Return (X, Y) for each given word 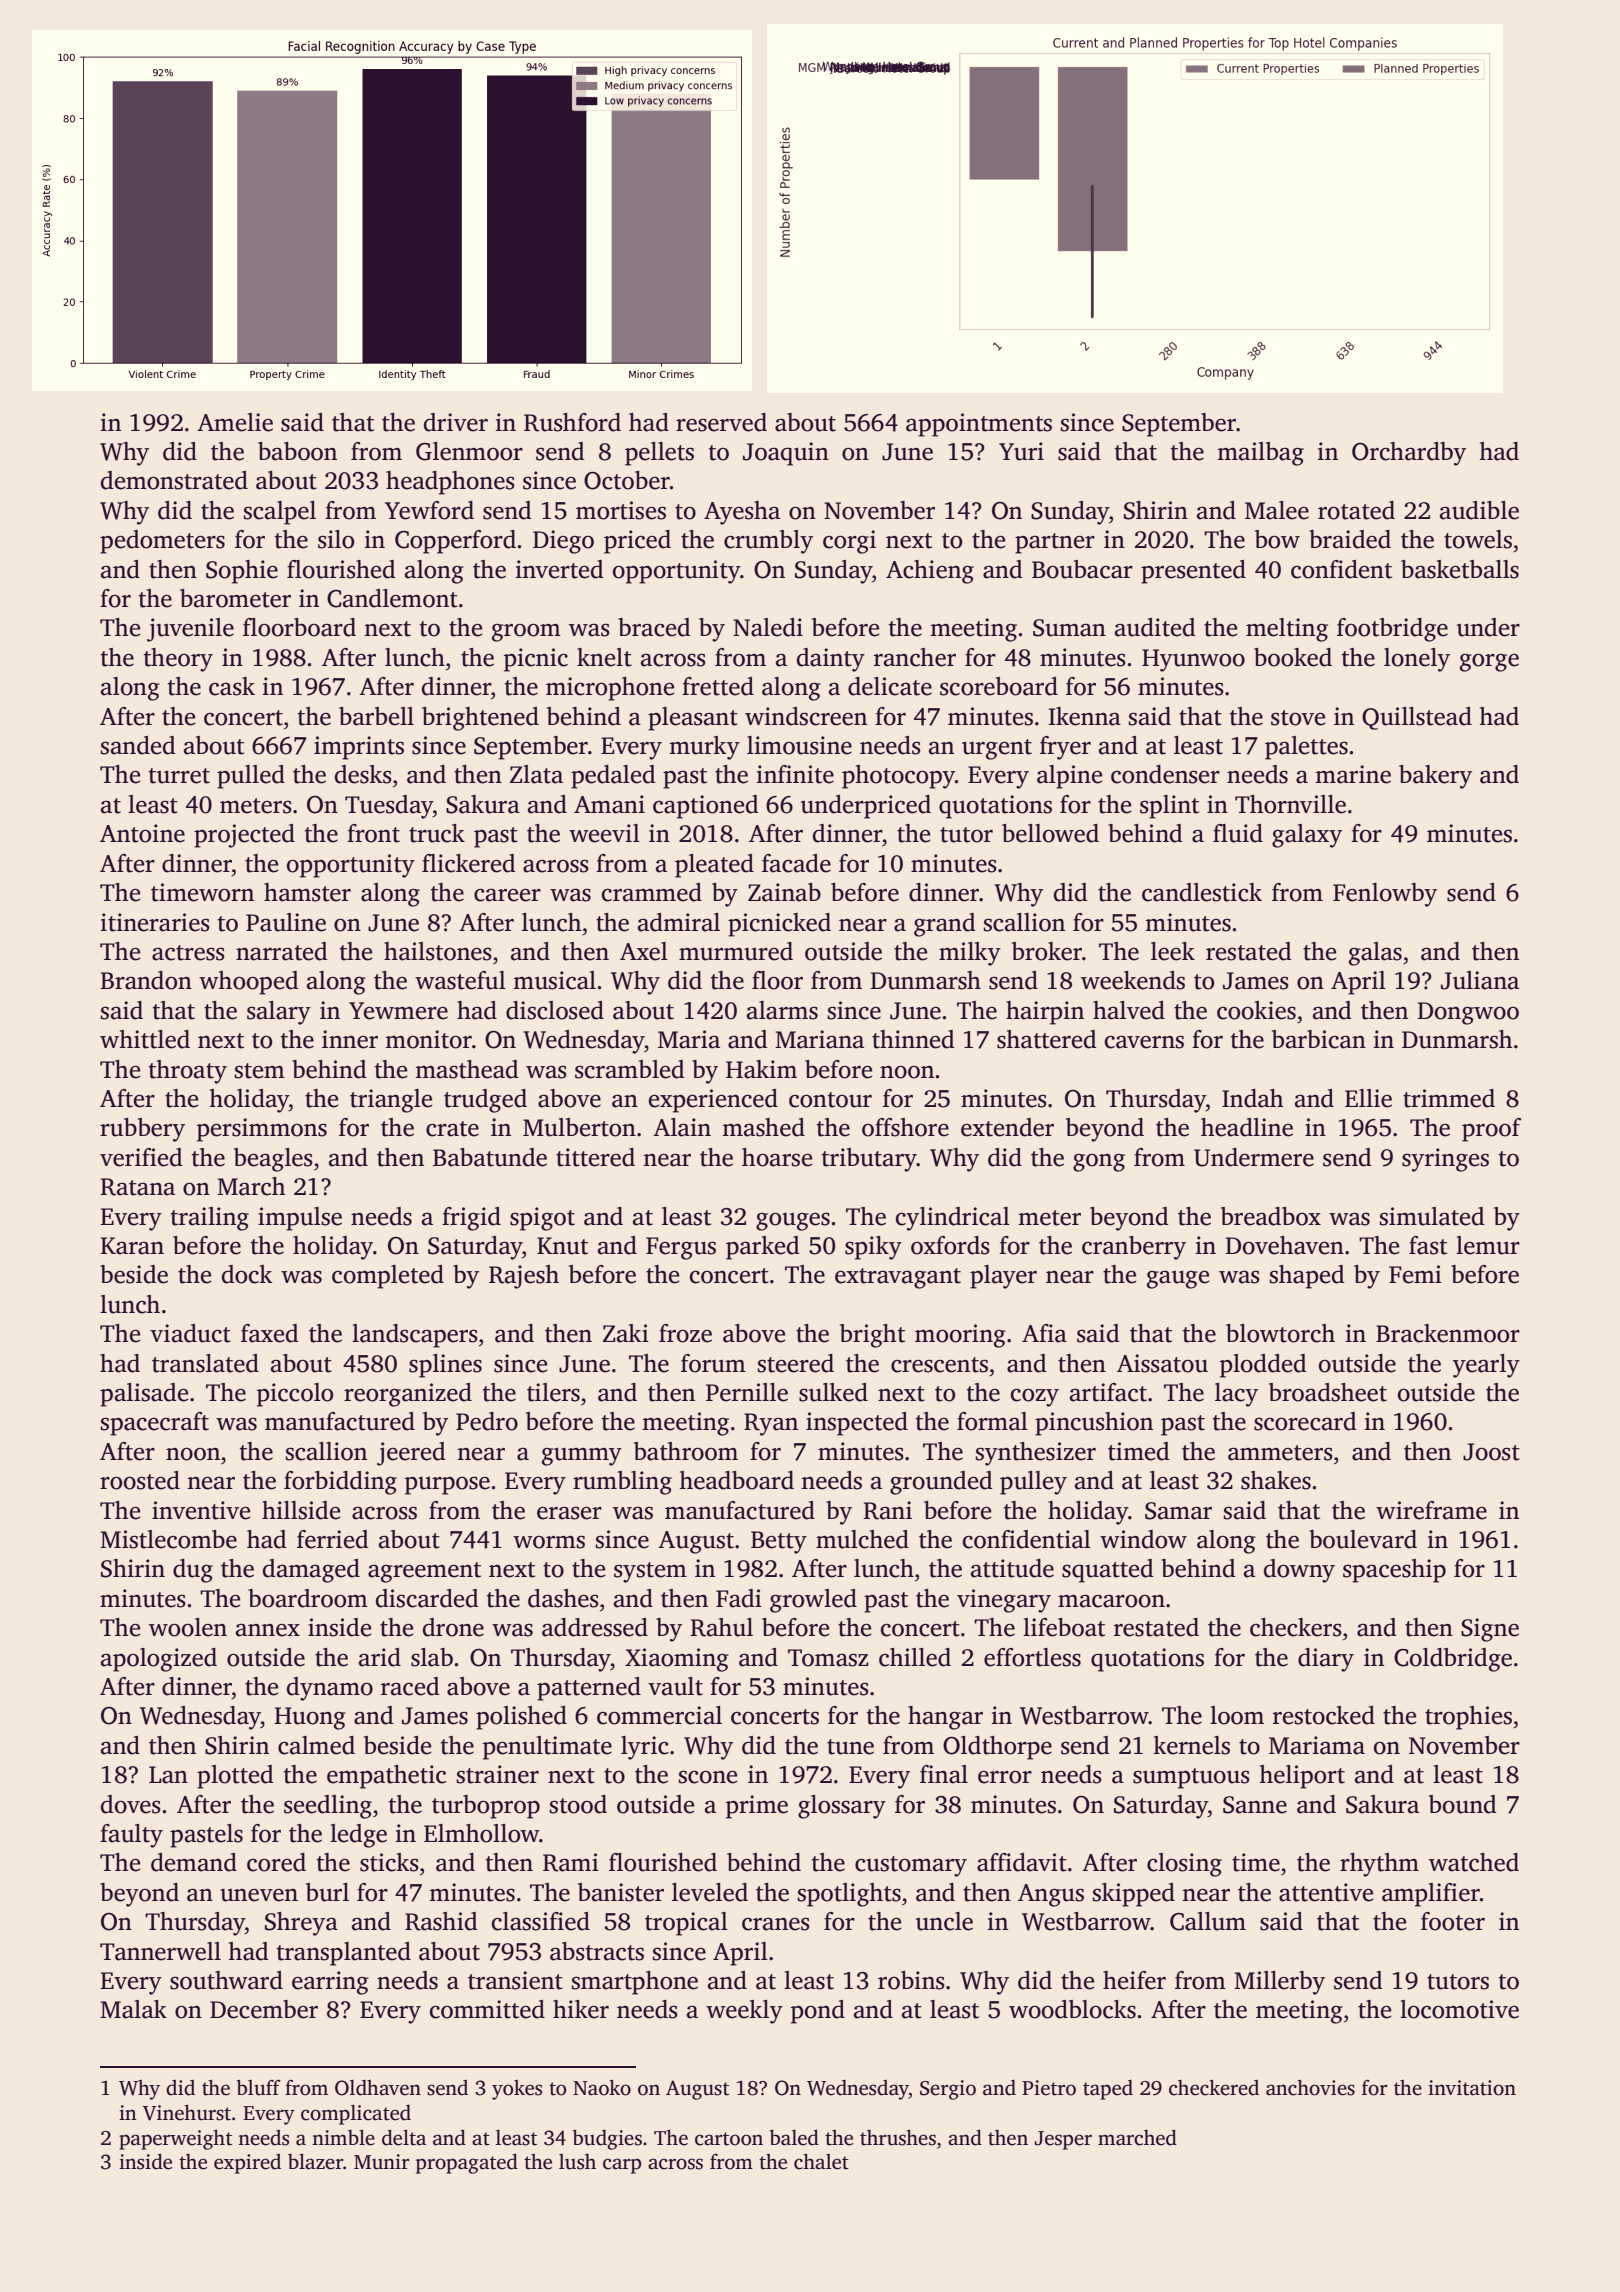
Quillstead (1417, 718)
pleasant (693, 719)
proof (1491, 1130)
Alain (682, 1127)
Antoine (142, 833)
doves (131, 1804)
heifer (1134, 1980)
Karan (132, 1246)
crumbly (768, 542)
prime (757, 1807)
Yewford (429, 510)
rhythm (1379, 1865)
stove (1298, 718)
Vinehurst (187, 2112)
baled (794, 2137)
